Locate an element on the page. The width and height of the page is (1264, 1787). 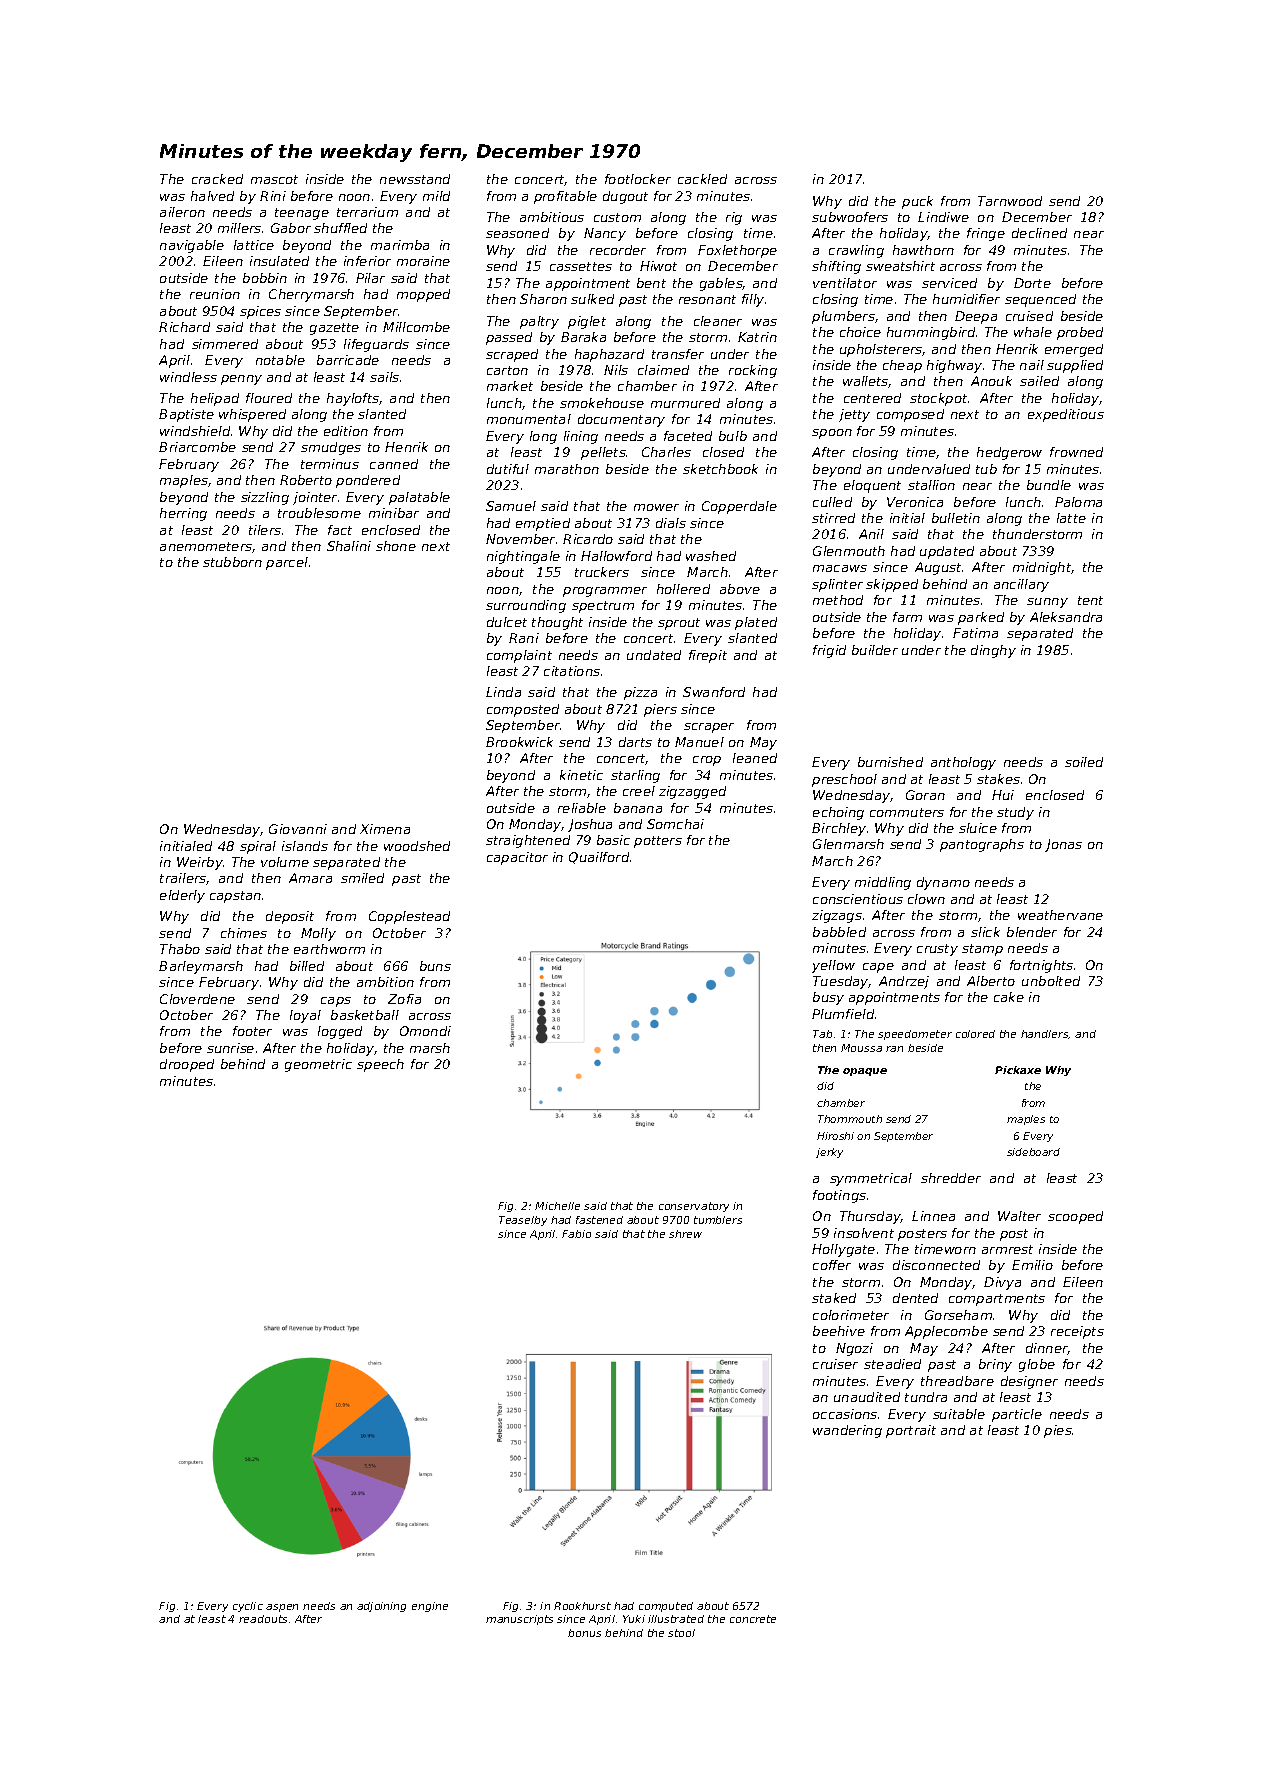
readouts is located at coordinates (263, 1619).
